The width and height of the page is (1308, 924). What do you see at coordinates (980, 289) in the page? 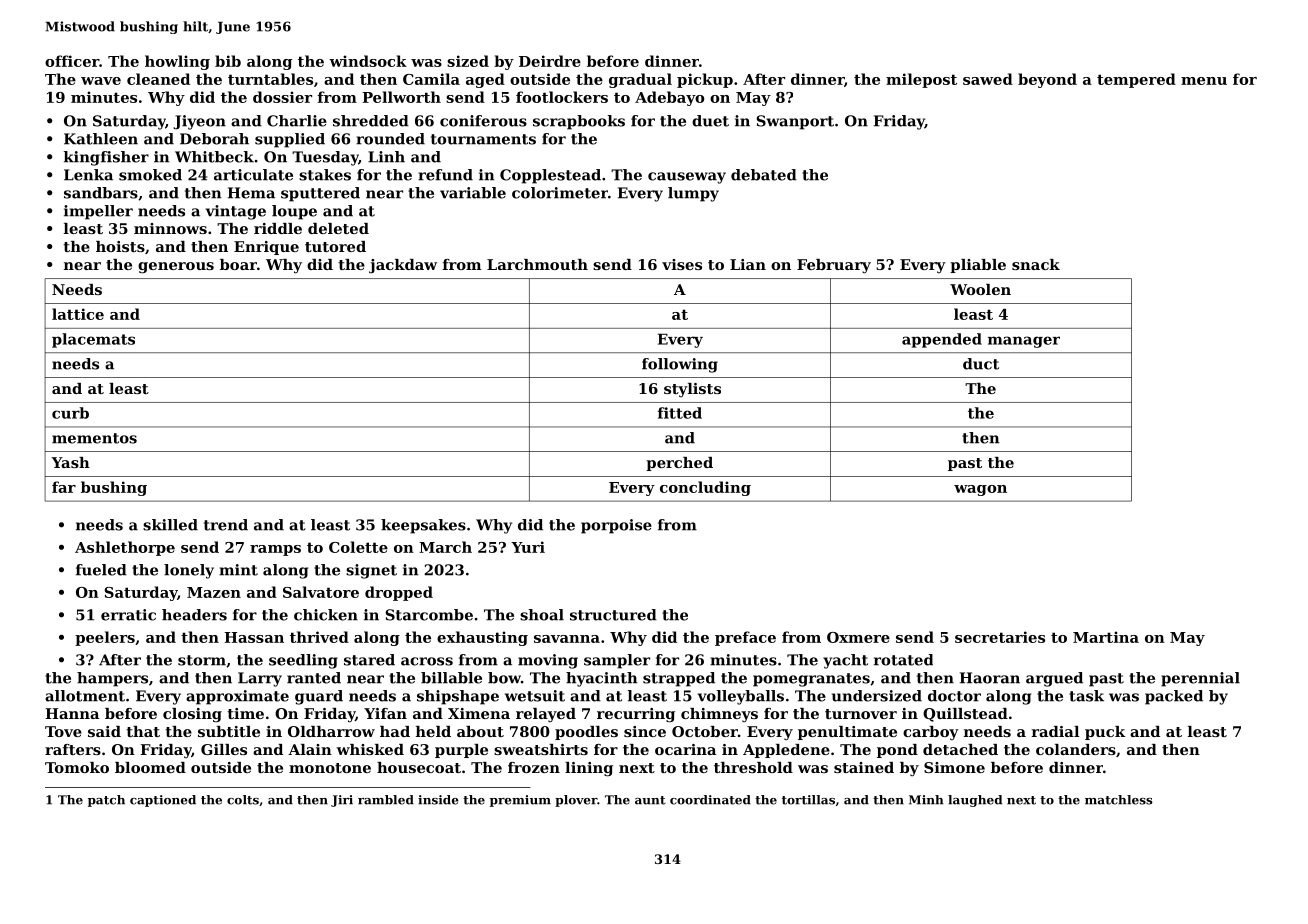
I see `Woolen` at bounding box center [980, 289].
